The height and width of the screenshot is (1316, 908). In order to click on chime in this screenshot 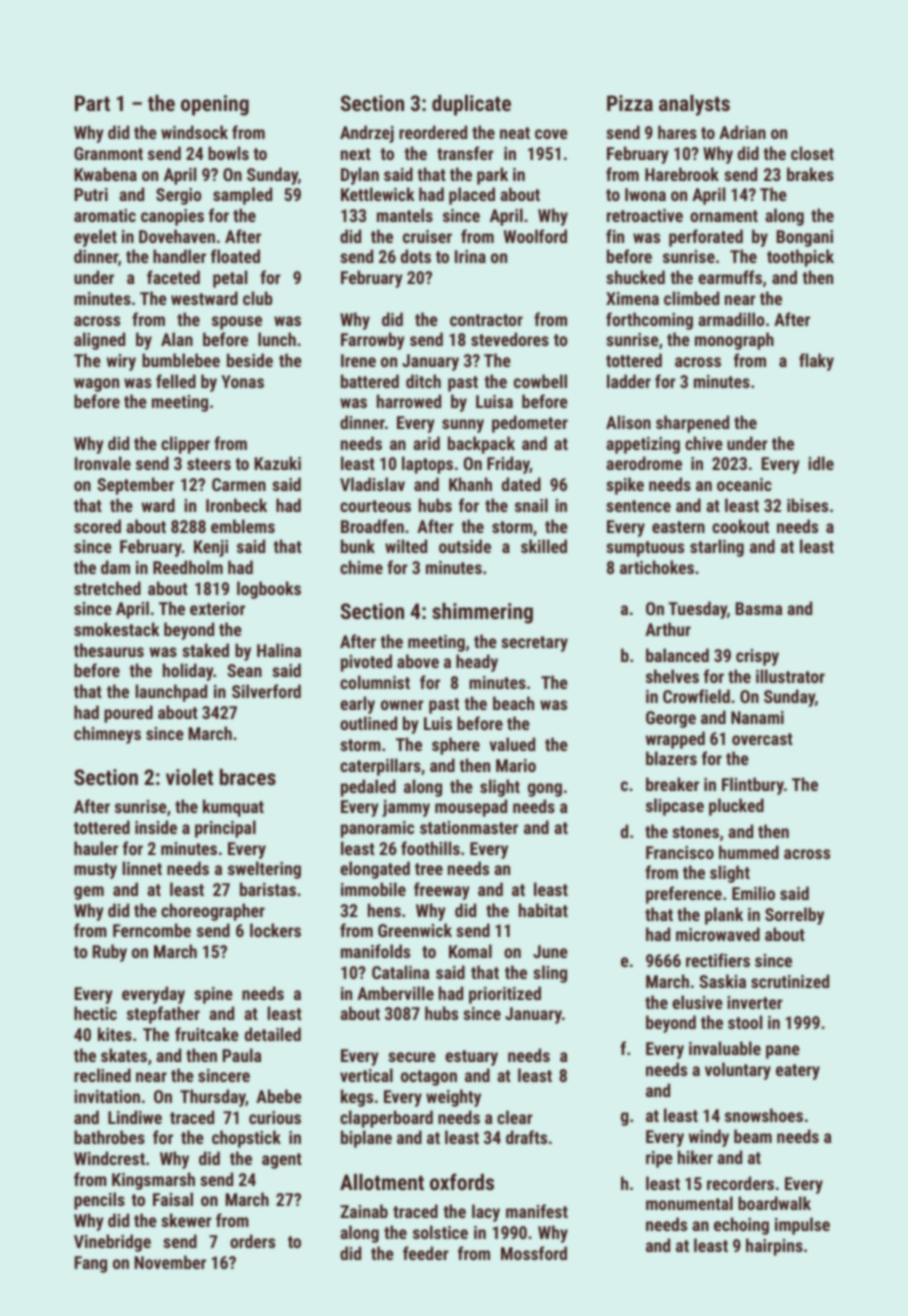, I will do `click(361, 567)`.
